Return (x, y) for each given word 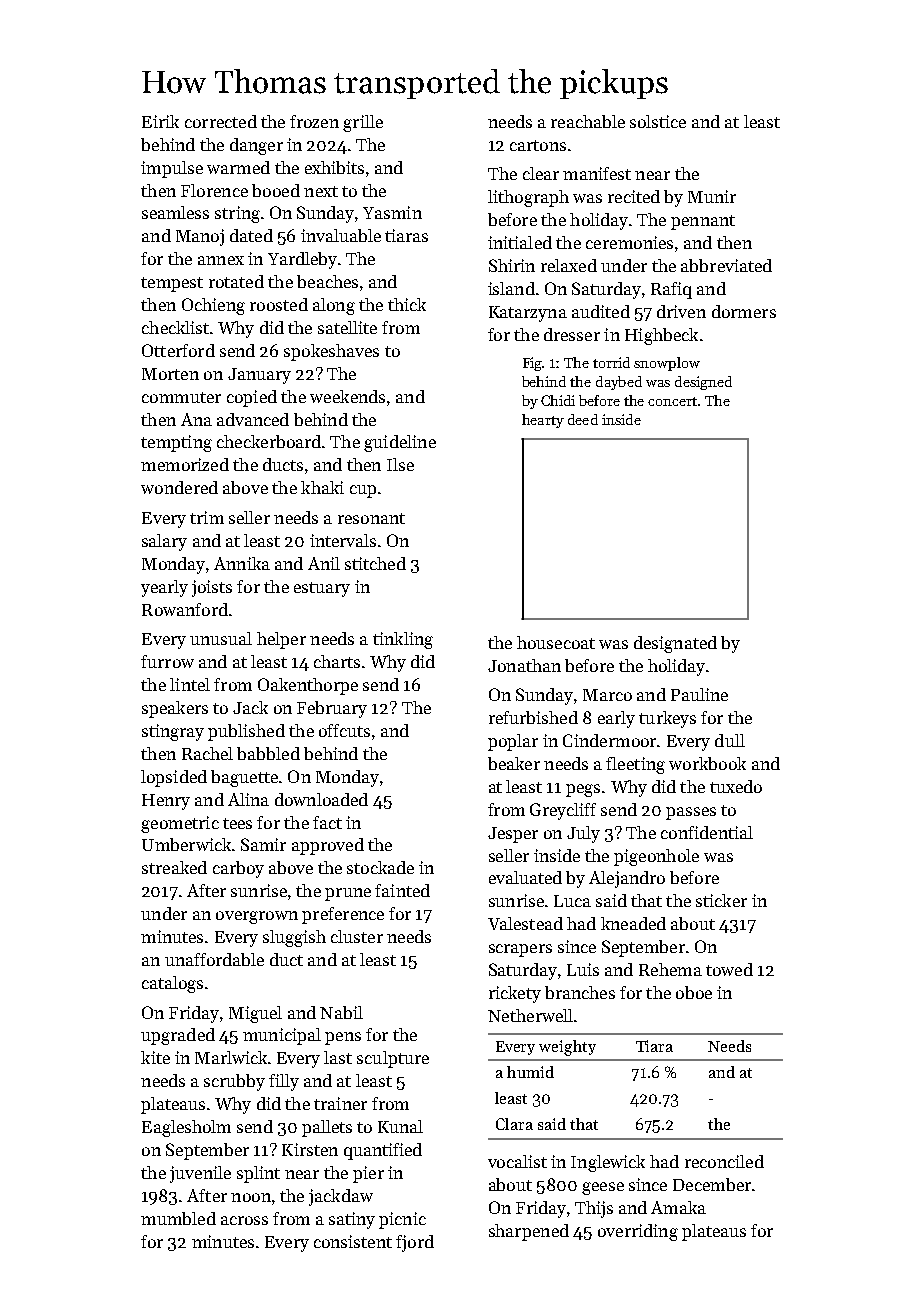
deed (583, 419)
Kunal (400, 1126)
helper (281, 640)
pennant (703, 222)
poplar (513, 742)
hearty (543, 421)
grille (363, 123)
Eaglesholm (186, 1128)
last (338, 1057)
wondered (179, 487)
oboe (694, 992)
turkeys (667, 719)
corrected (221, 121)
